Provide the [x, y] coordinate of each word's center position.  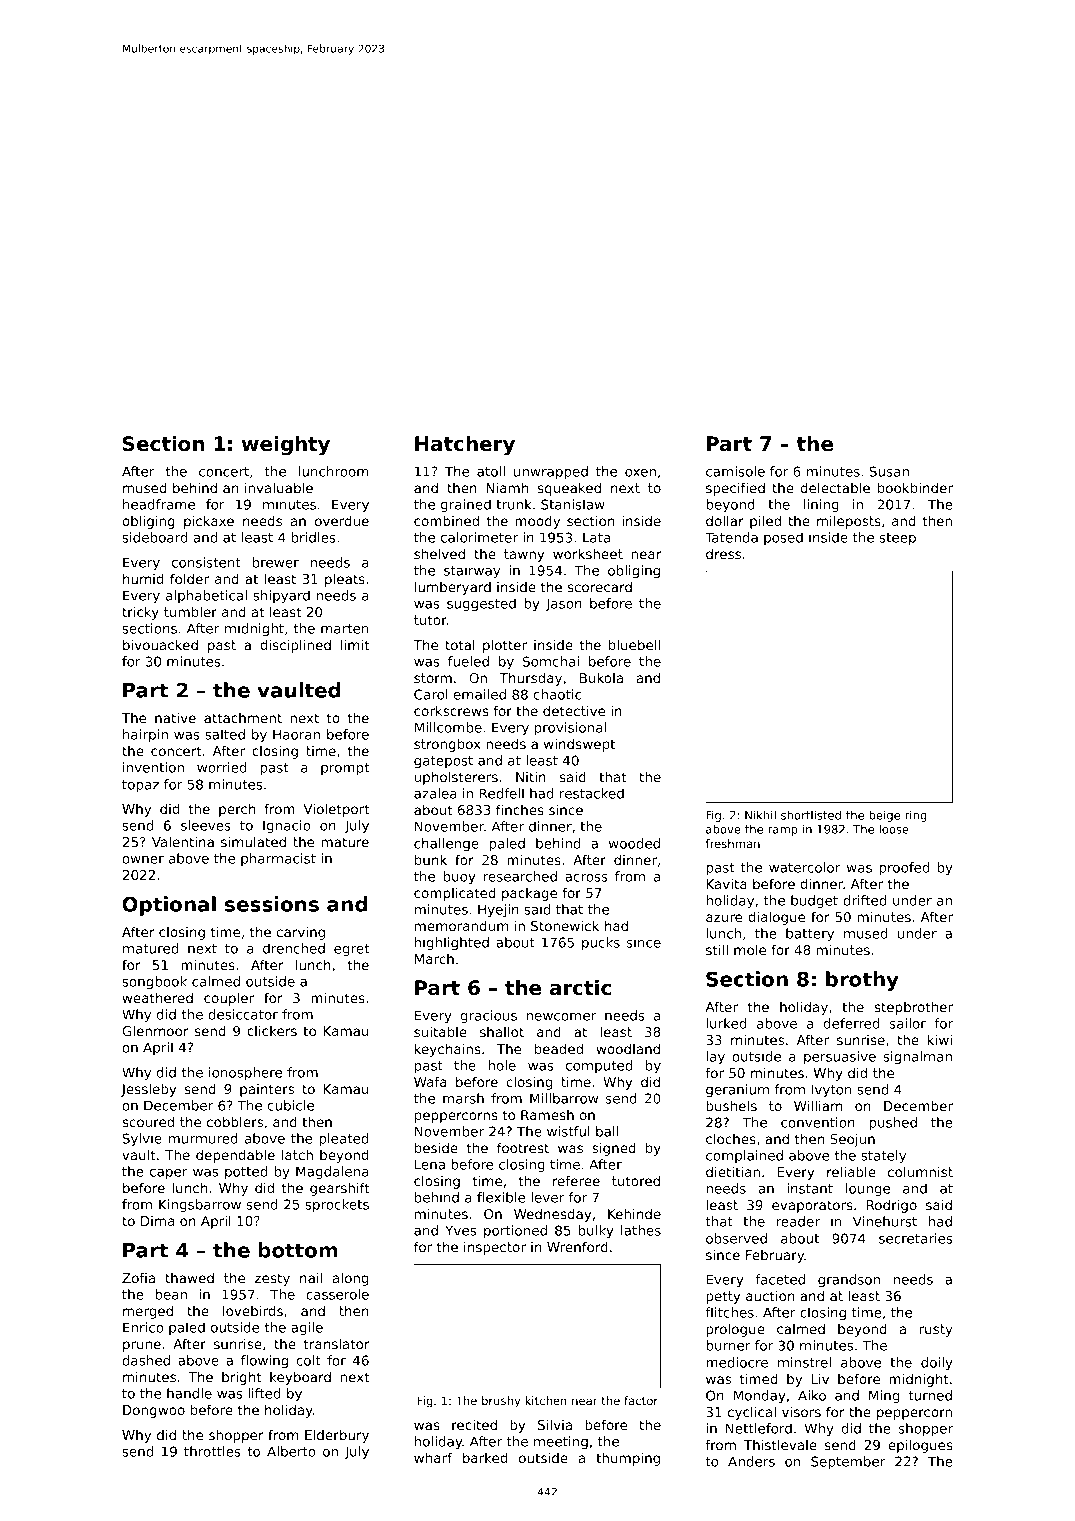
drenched [294, 948]
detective [574, 710]
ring [915, 816]
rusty [935, 1330]
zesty [272, 1279]
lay [715, 1058]
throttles [212, 1451]
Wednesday [552, 1215]
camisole [735, 471]
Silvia [555, 1424]
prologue [735, 1330]
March [434, 959]
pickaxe [209, 522]
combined [446, 520]
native [175, 717]
